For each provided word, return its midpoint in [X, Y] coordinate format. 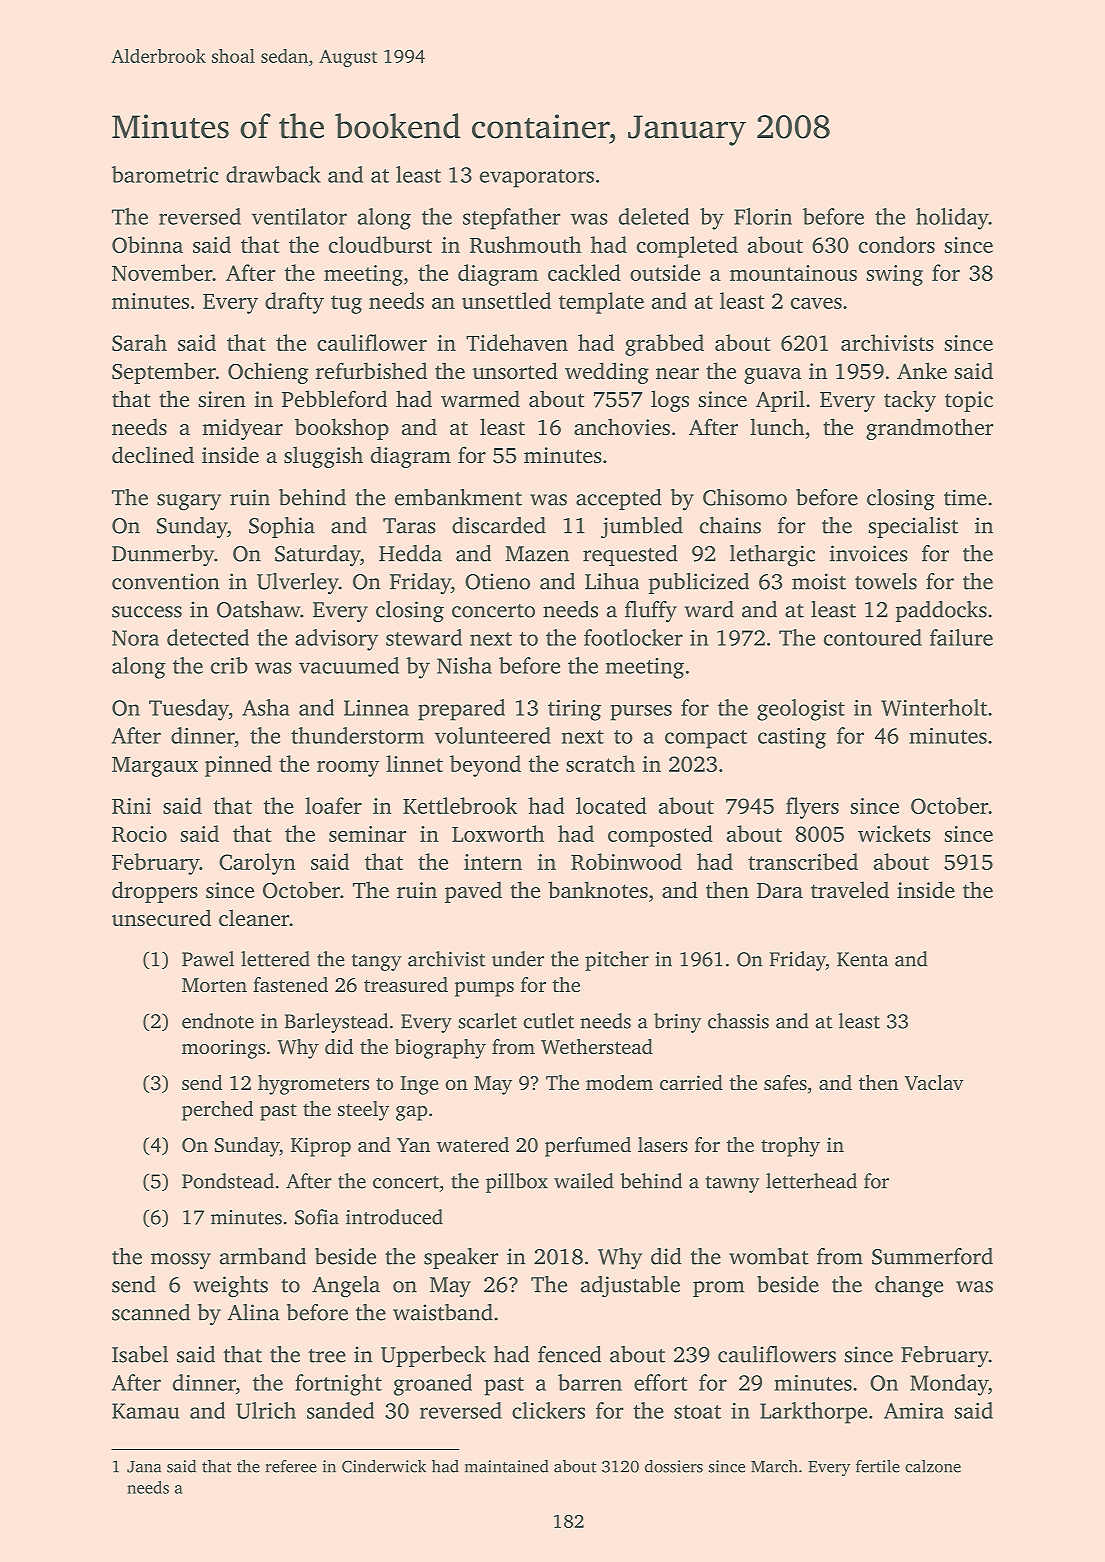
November [162, 272]
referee [291, 1466]
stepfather [511, 219]
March [774, 1466]
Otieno [497, 581]
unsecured [161, 917]
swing [895, 275]
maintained [507, 1466]
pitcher [617, 961]
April [780, 401]
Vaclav [934, 1083]
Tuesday [189, 710]
